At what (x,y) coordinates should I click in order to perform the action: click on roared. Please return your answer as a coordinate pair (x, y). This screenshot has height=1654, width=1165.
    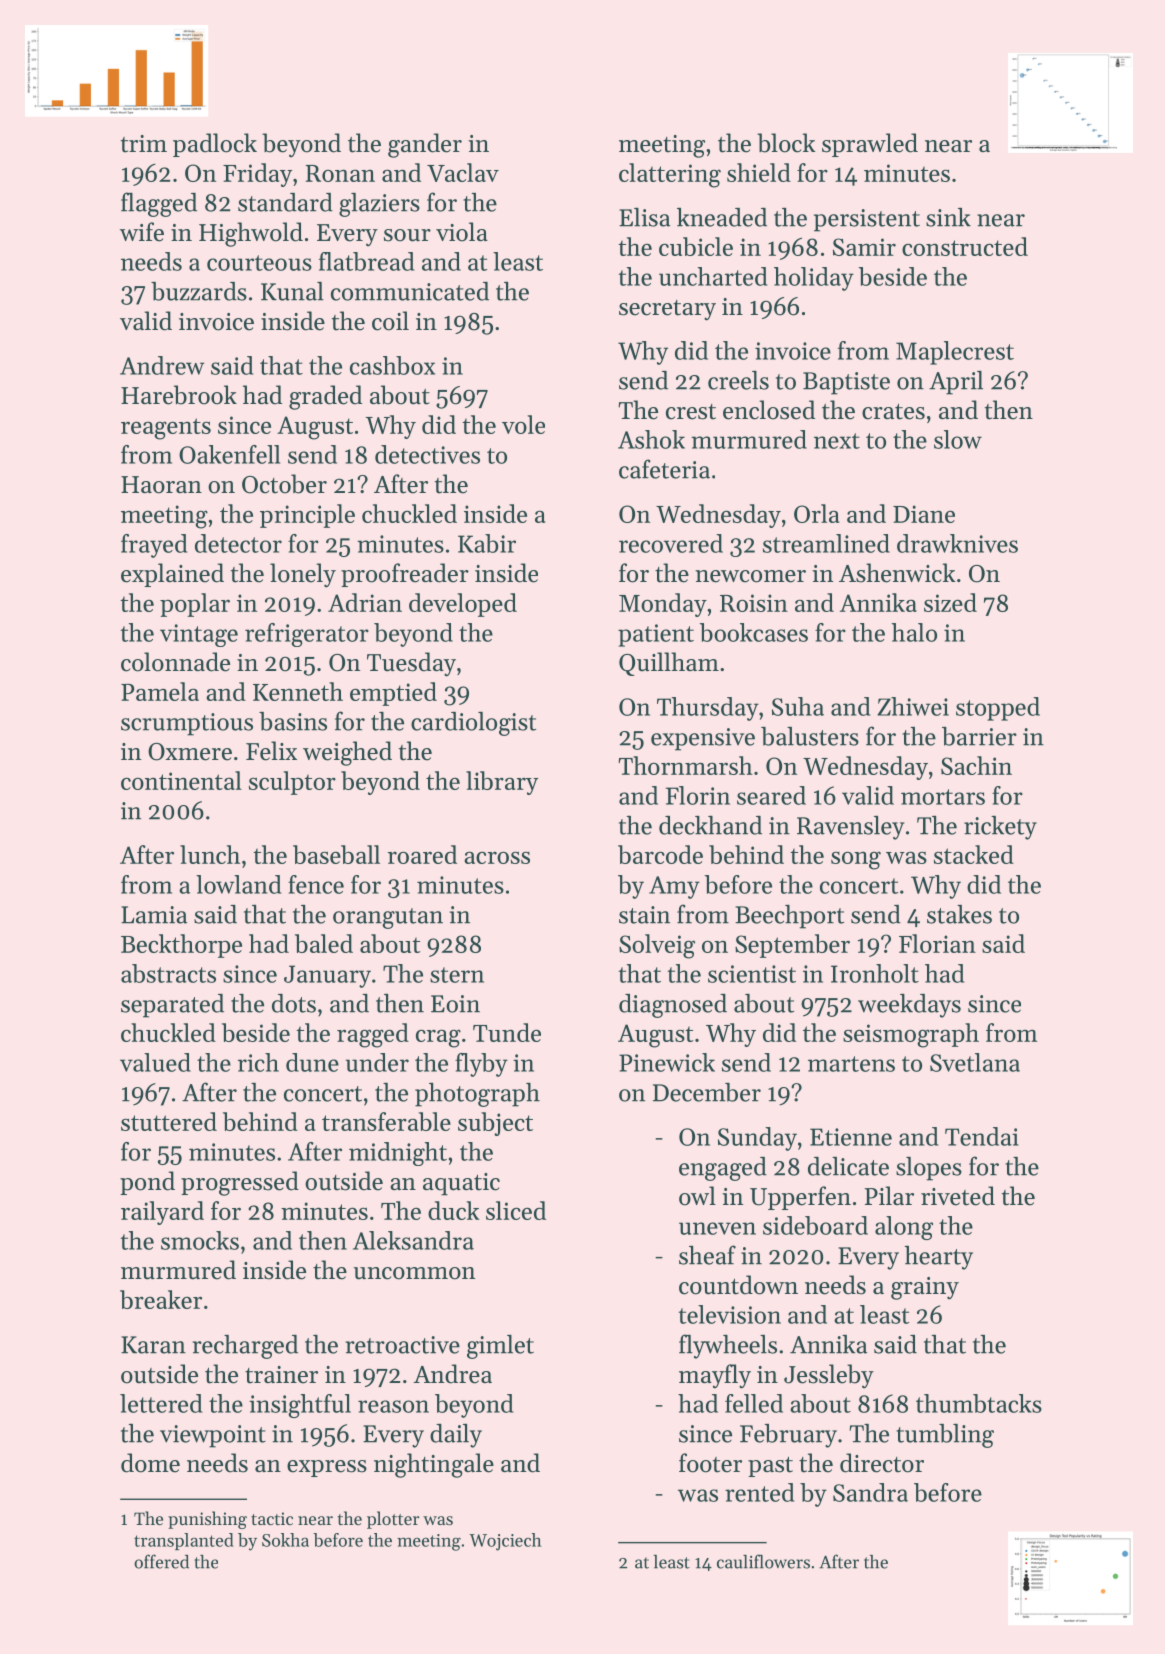
    Looking at the image, I should click on (422, 854).
